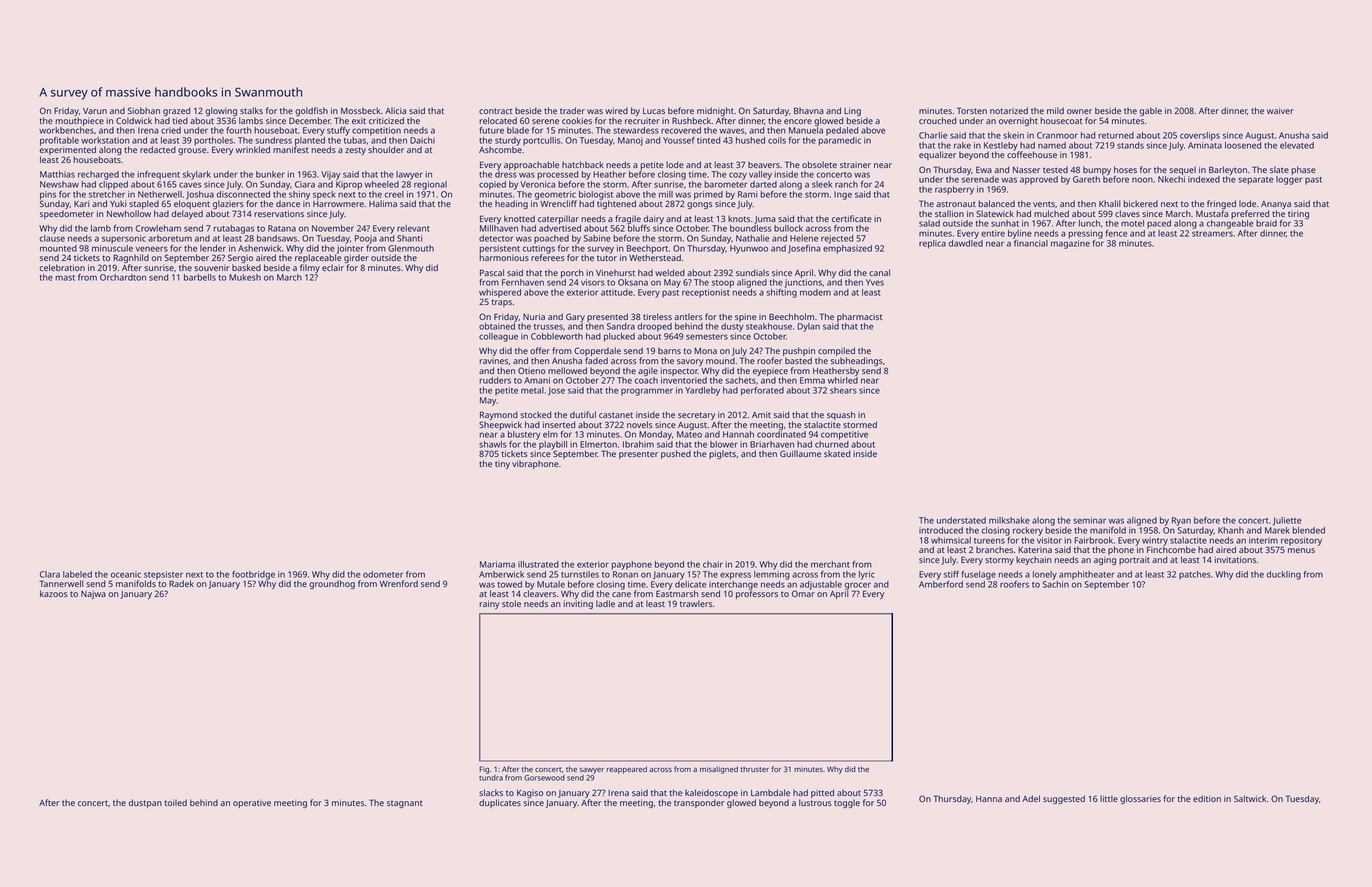 This screenshot has height=887, width=1372. Describe the element at coordinates (499, 415) in the screenshot. I see `Raymond` at that location.
